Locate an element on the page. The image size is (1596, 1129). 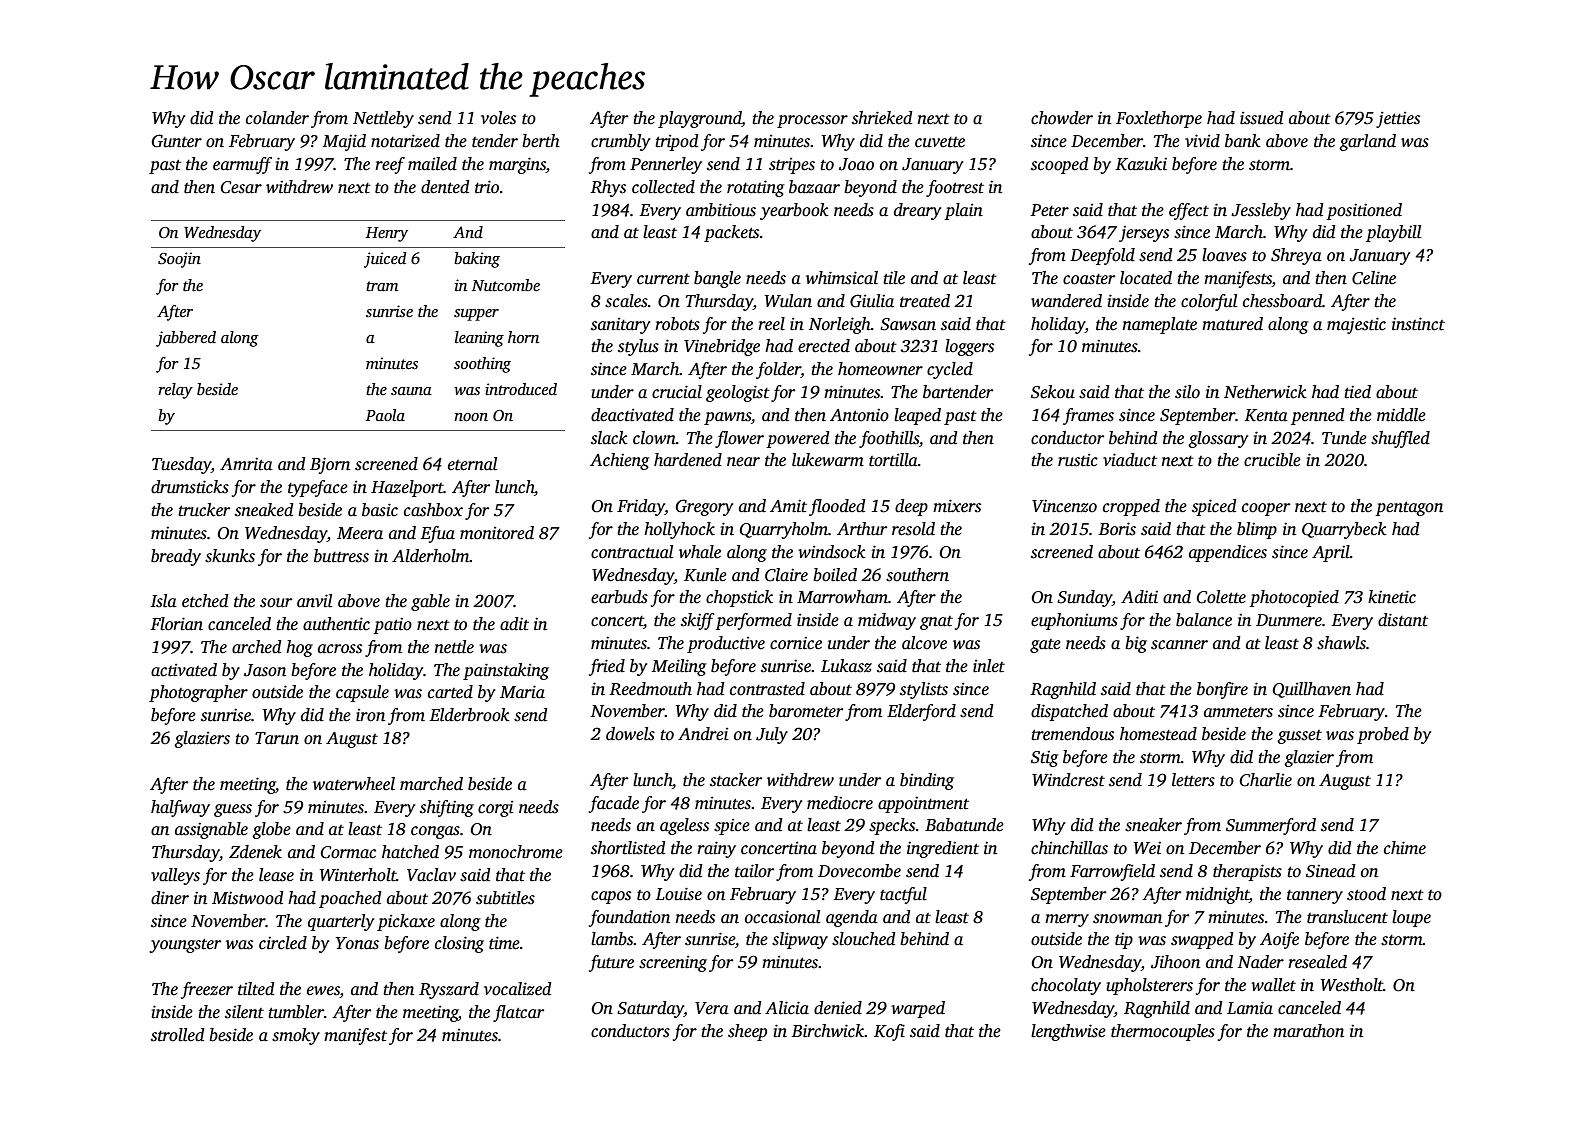
Andrei is located at coordinates (703, 734).
